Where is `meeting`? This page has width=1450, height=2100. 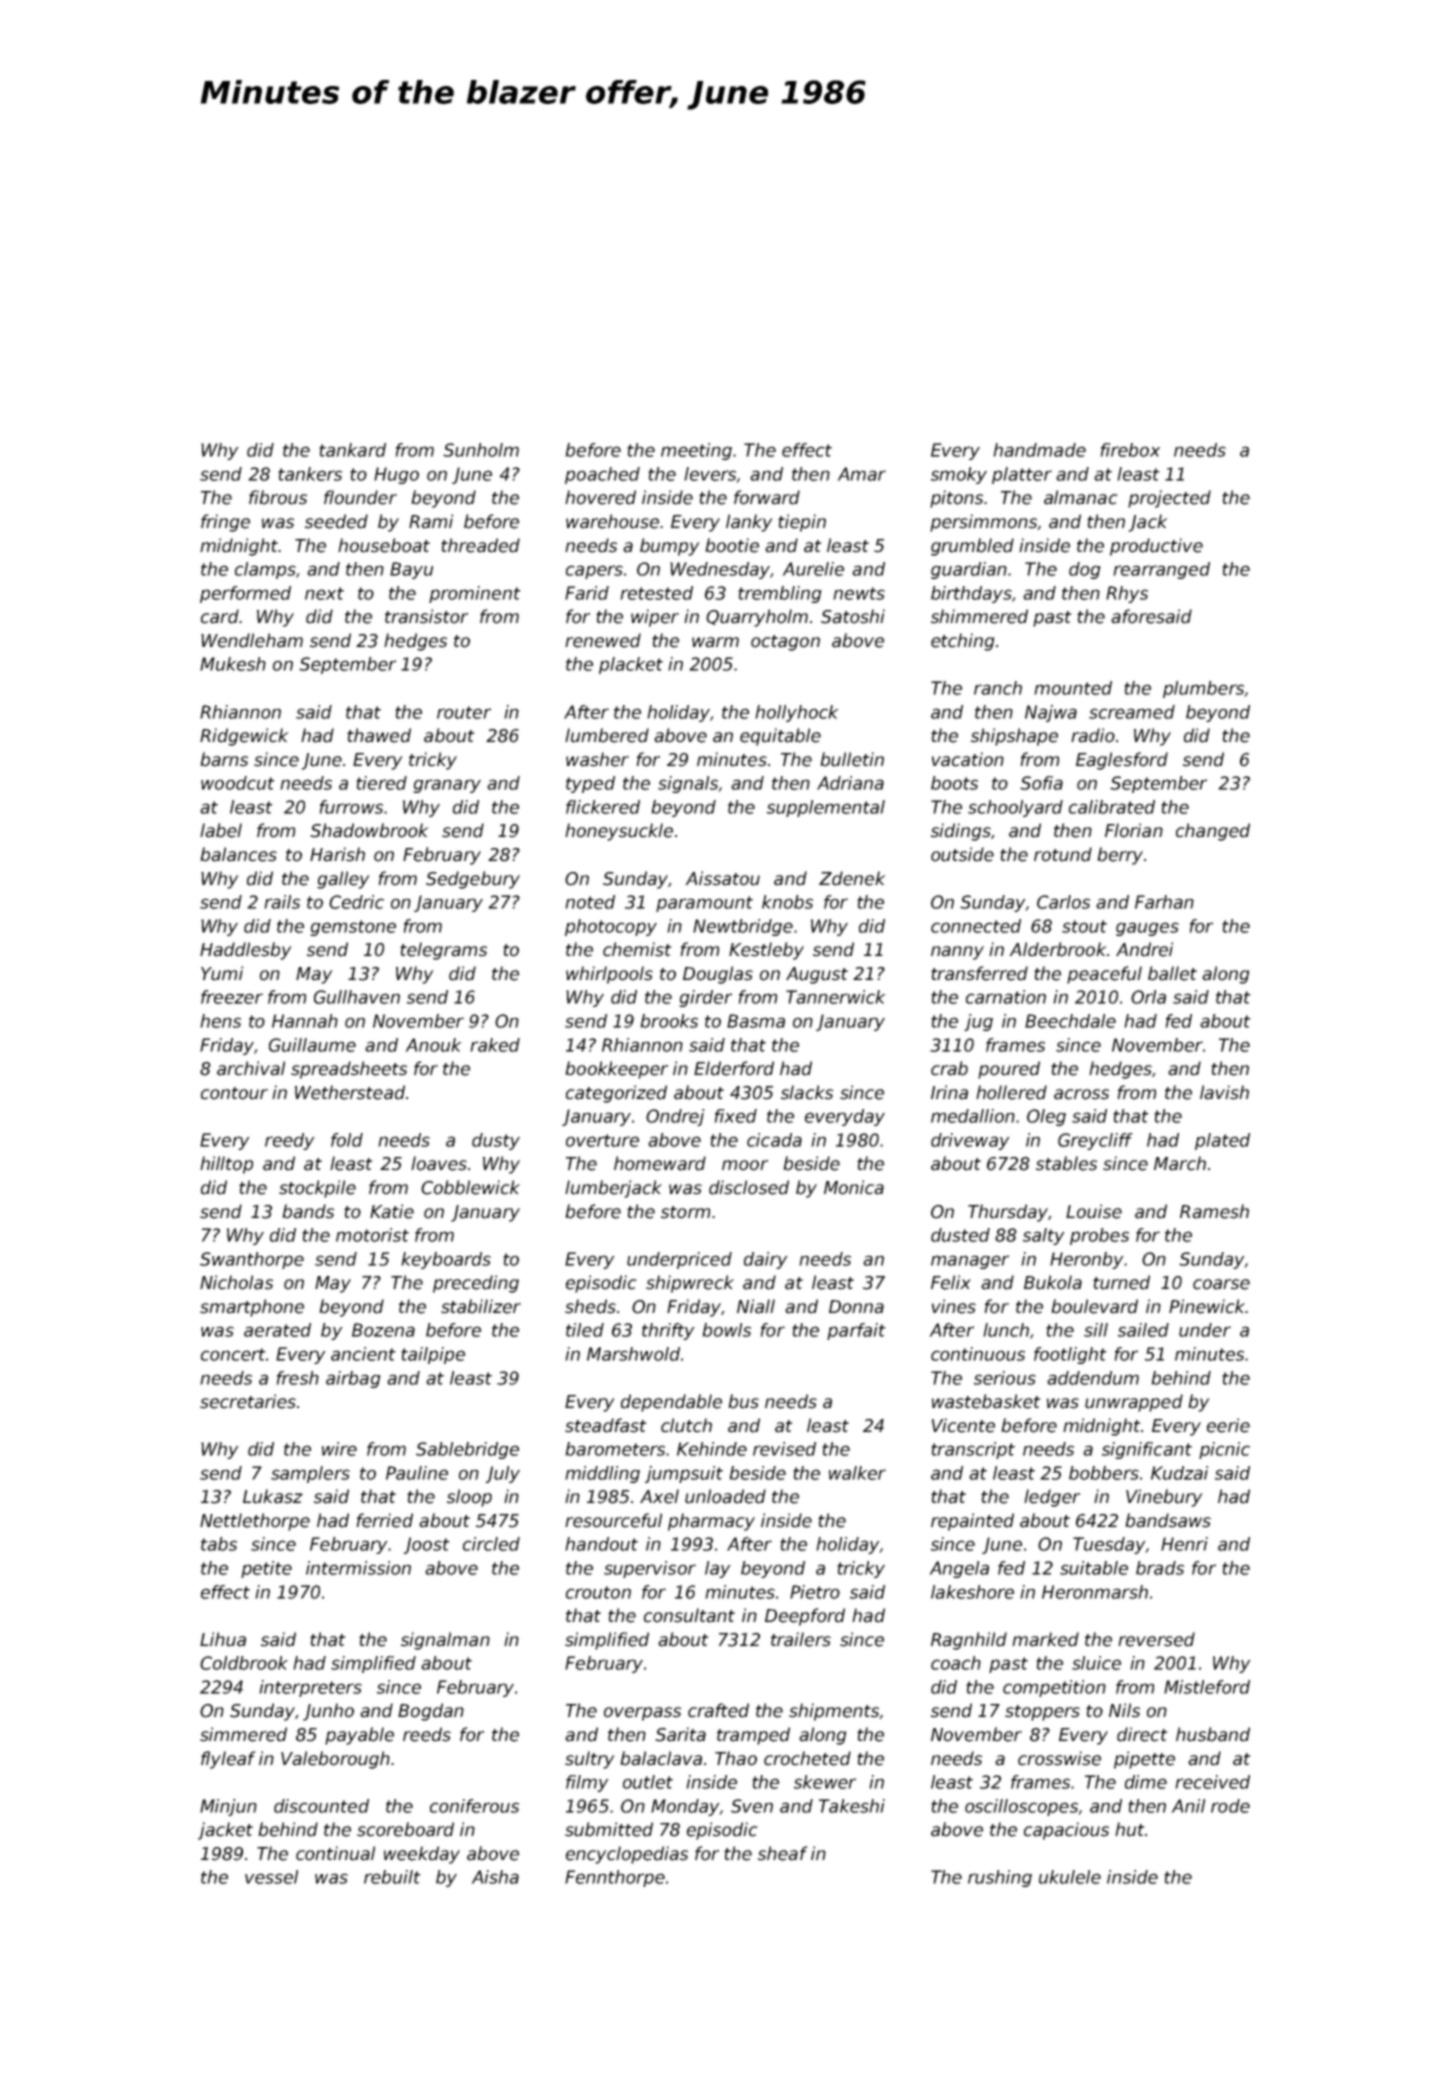
meeting is located at coordinates (696, 451).
